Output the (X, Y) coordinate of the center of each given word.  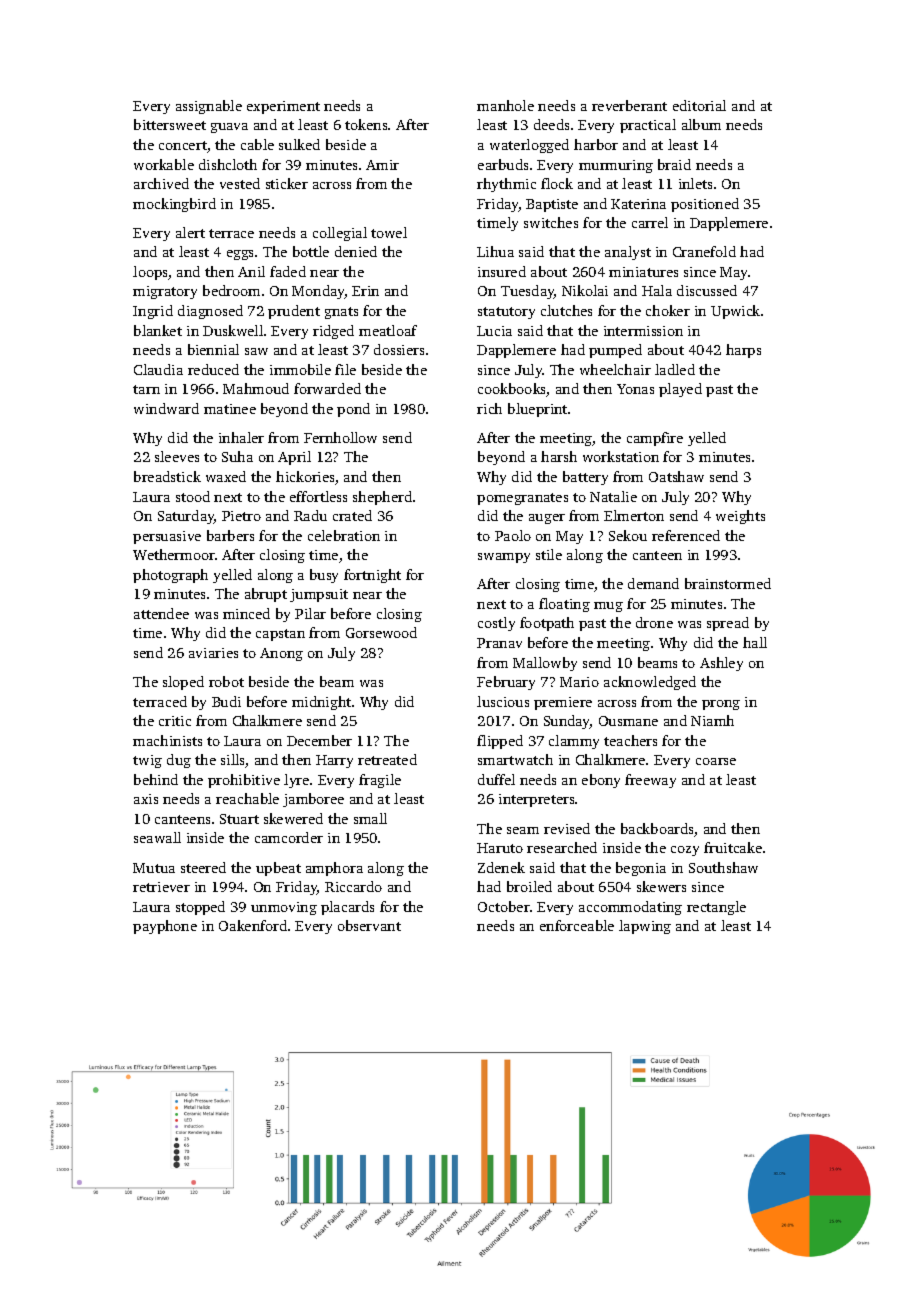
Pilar (310, 613)
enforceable (577, 925)
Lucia (494, 331)
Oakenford (253, 925)
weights (740, 517)
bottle (311, 251)
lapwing (645, 927)
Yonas (635, 389)
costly (496, 624)
